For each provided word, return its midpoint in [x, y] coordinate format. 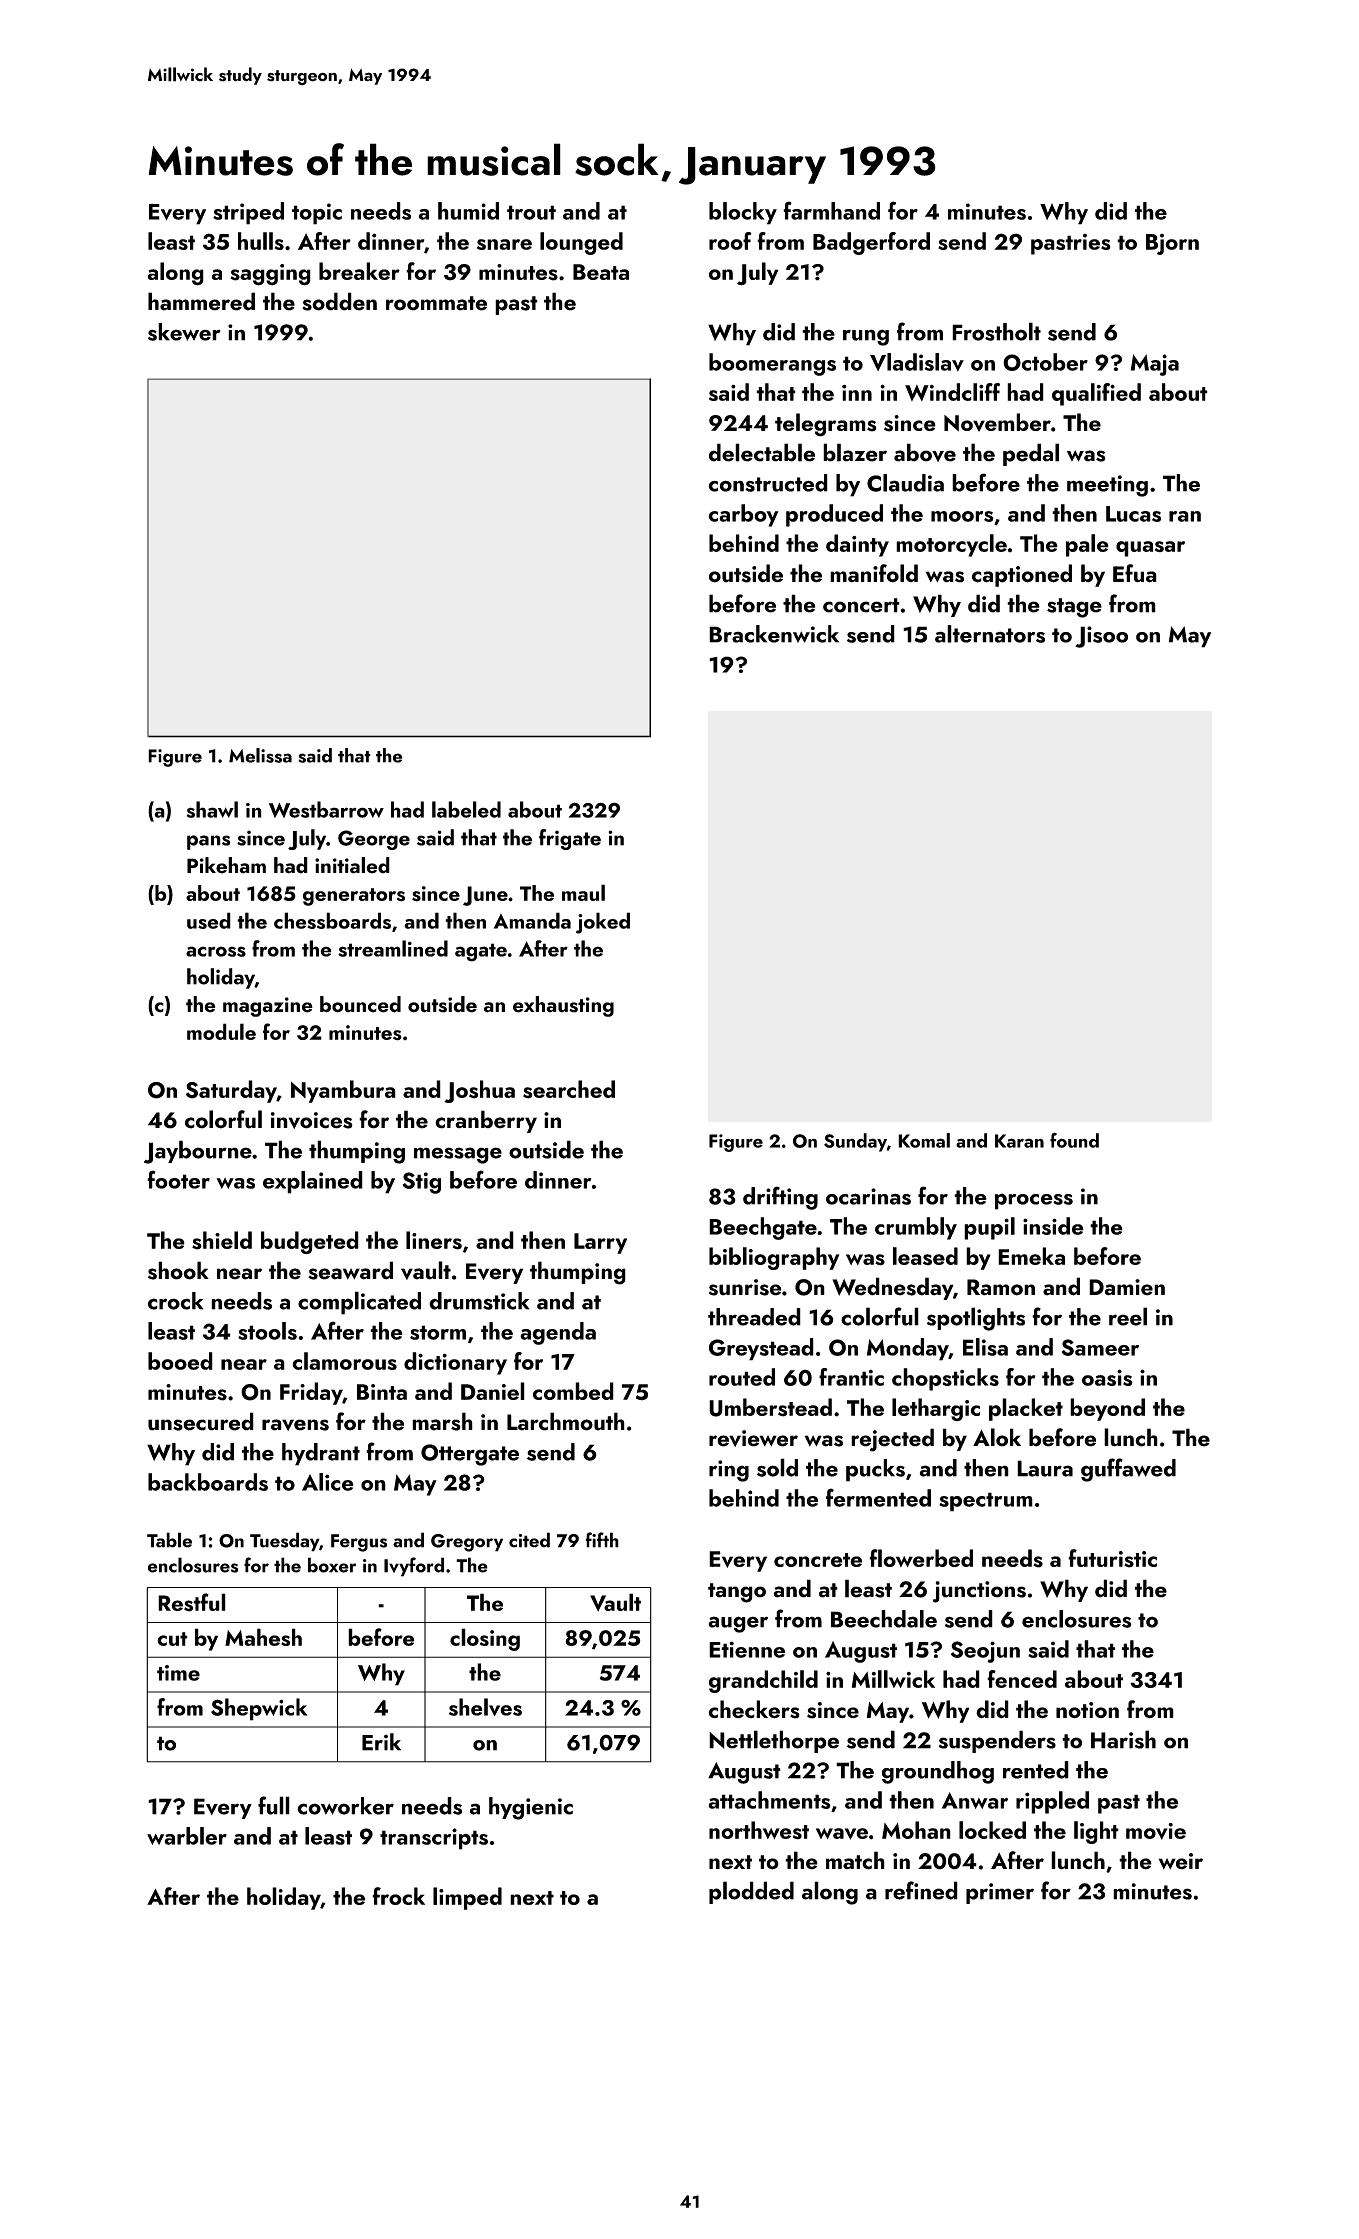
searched [569, 1089]
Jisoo [1101, 637]
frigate [570, 839]
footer [178, 1179]
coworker [345, 1806]
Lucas [1133, 514]
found [1074, 1140]
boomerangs [772, 364]
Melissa [260, 755]
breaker [359, 271]
